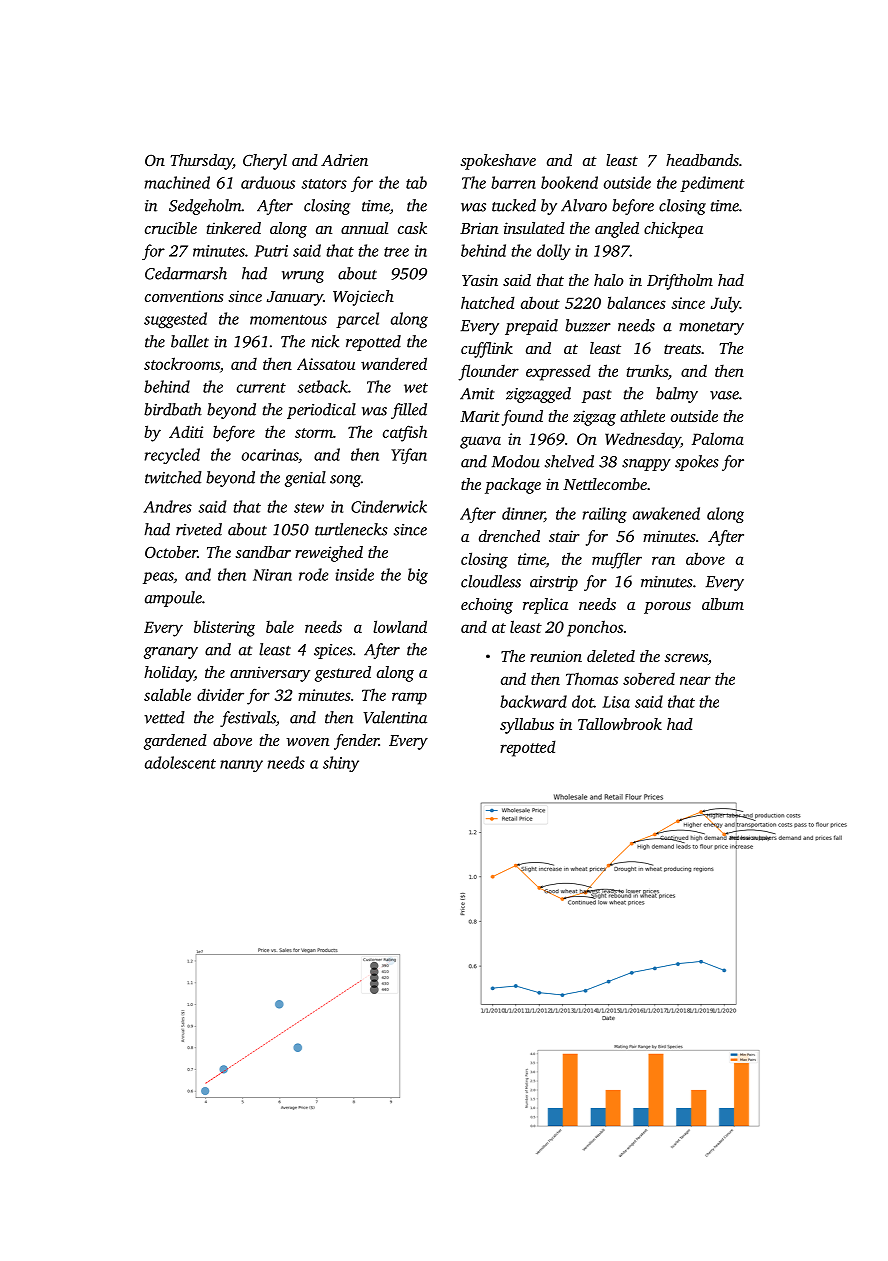 This screenshot has width=888, height=1261. What do you see at coordinates (527, 726) in the screenshot?
I see `syllabus` at bounding box center [527, 726].
